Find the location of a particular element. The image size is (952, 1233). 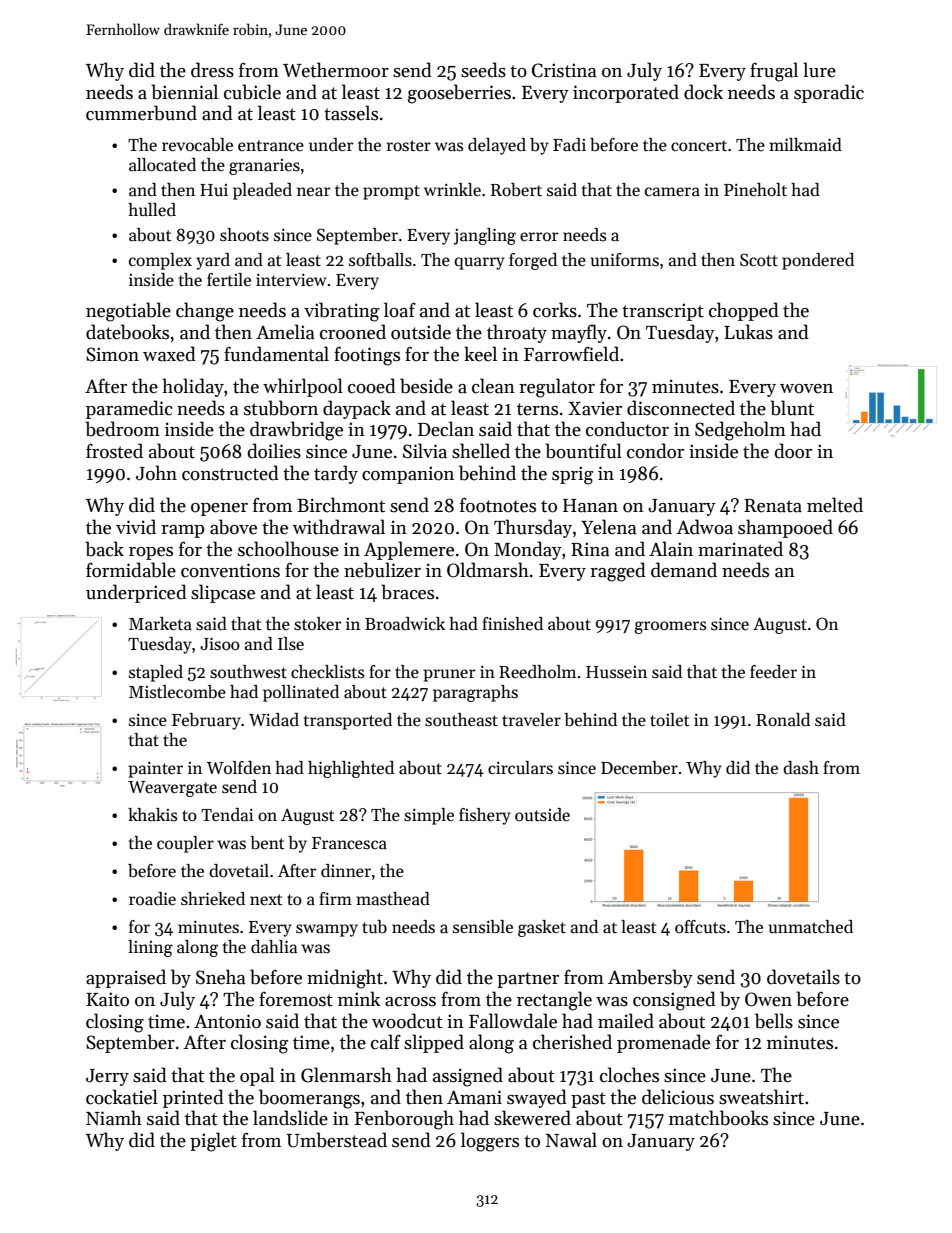

Mistlecombe is located at coordinates (177, 692).
